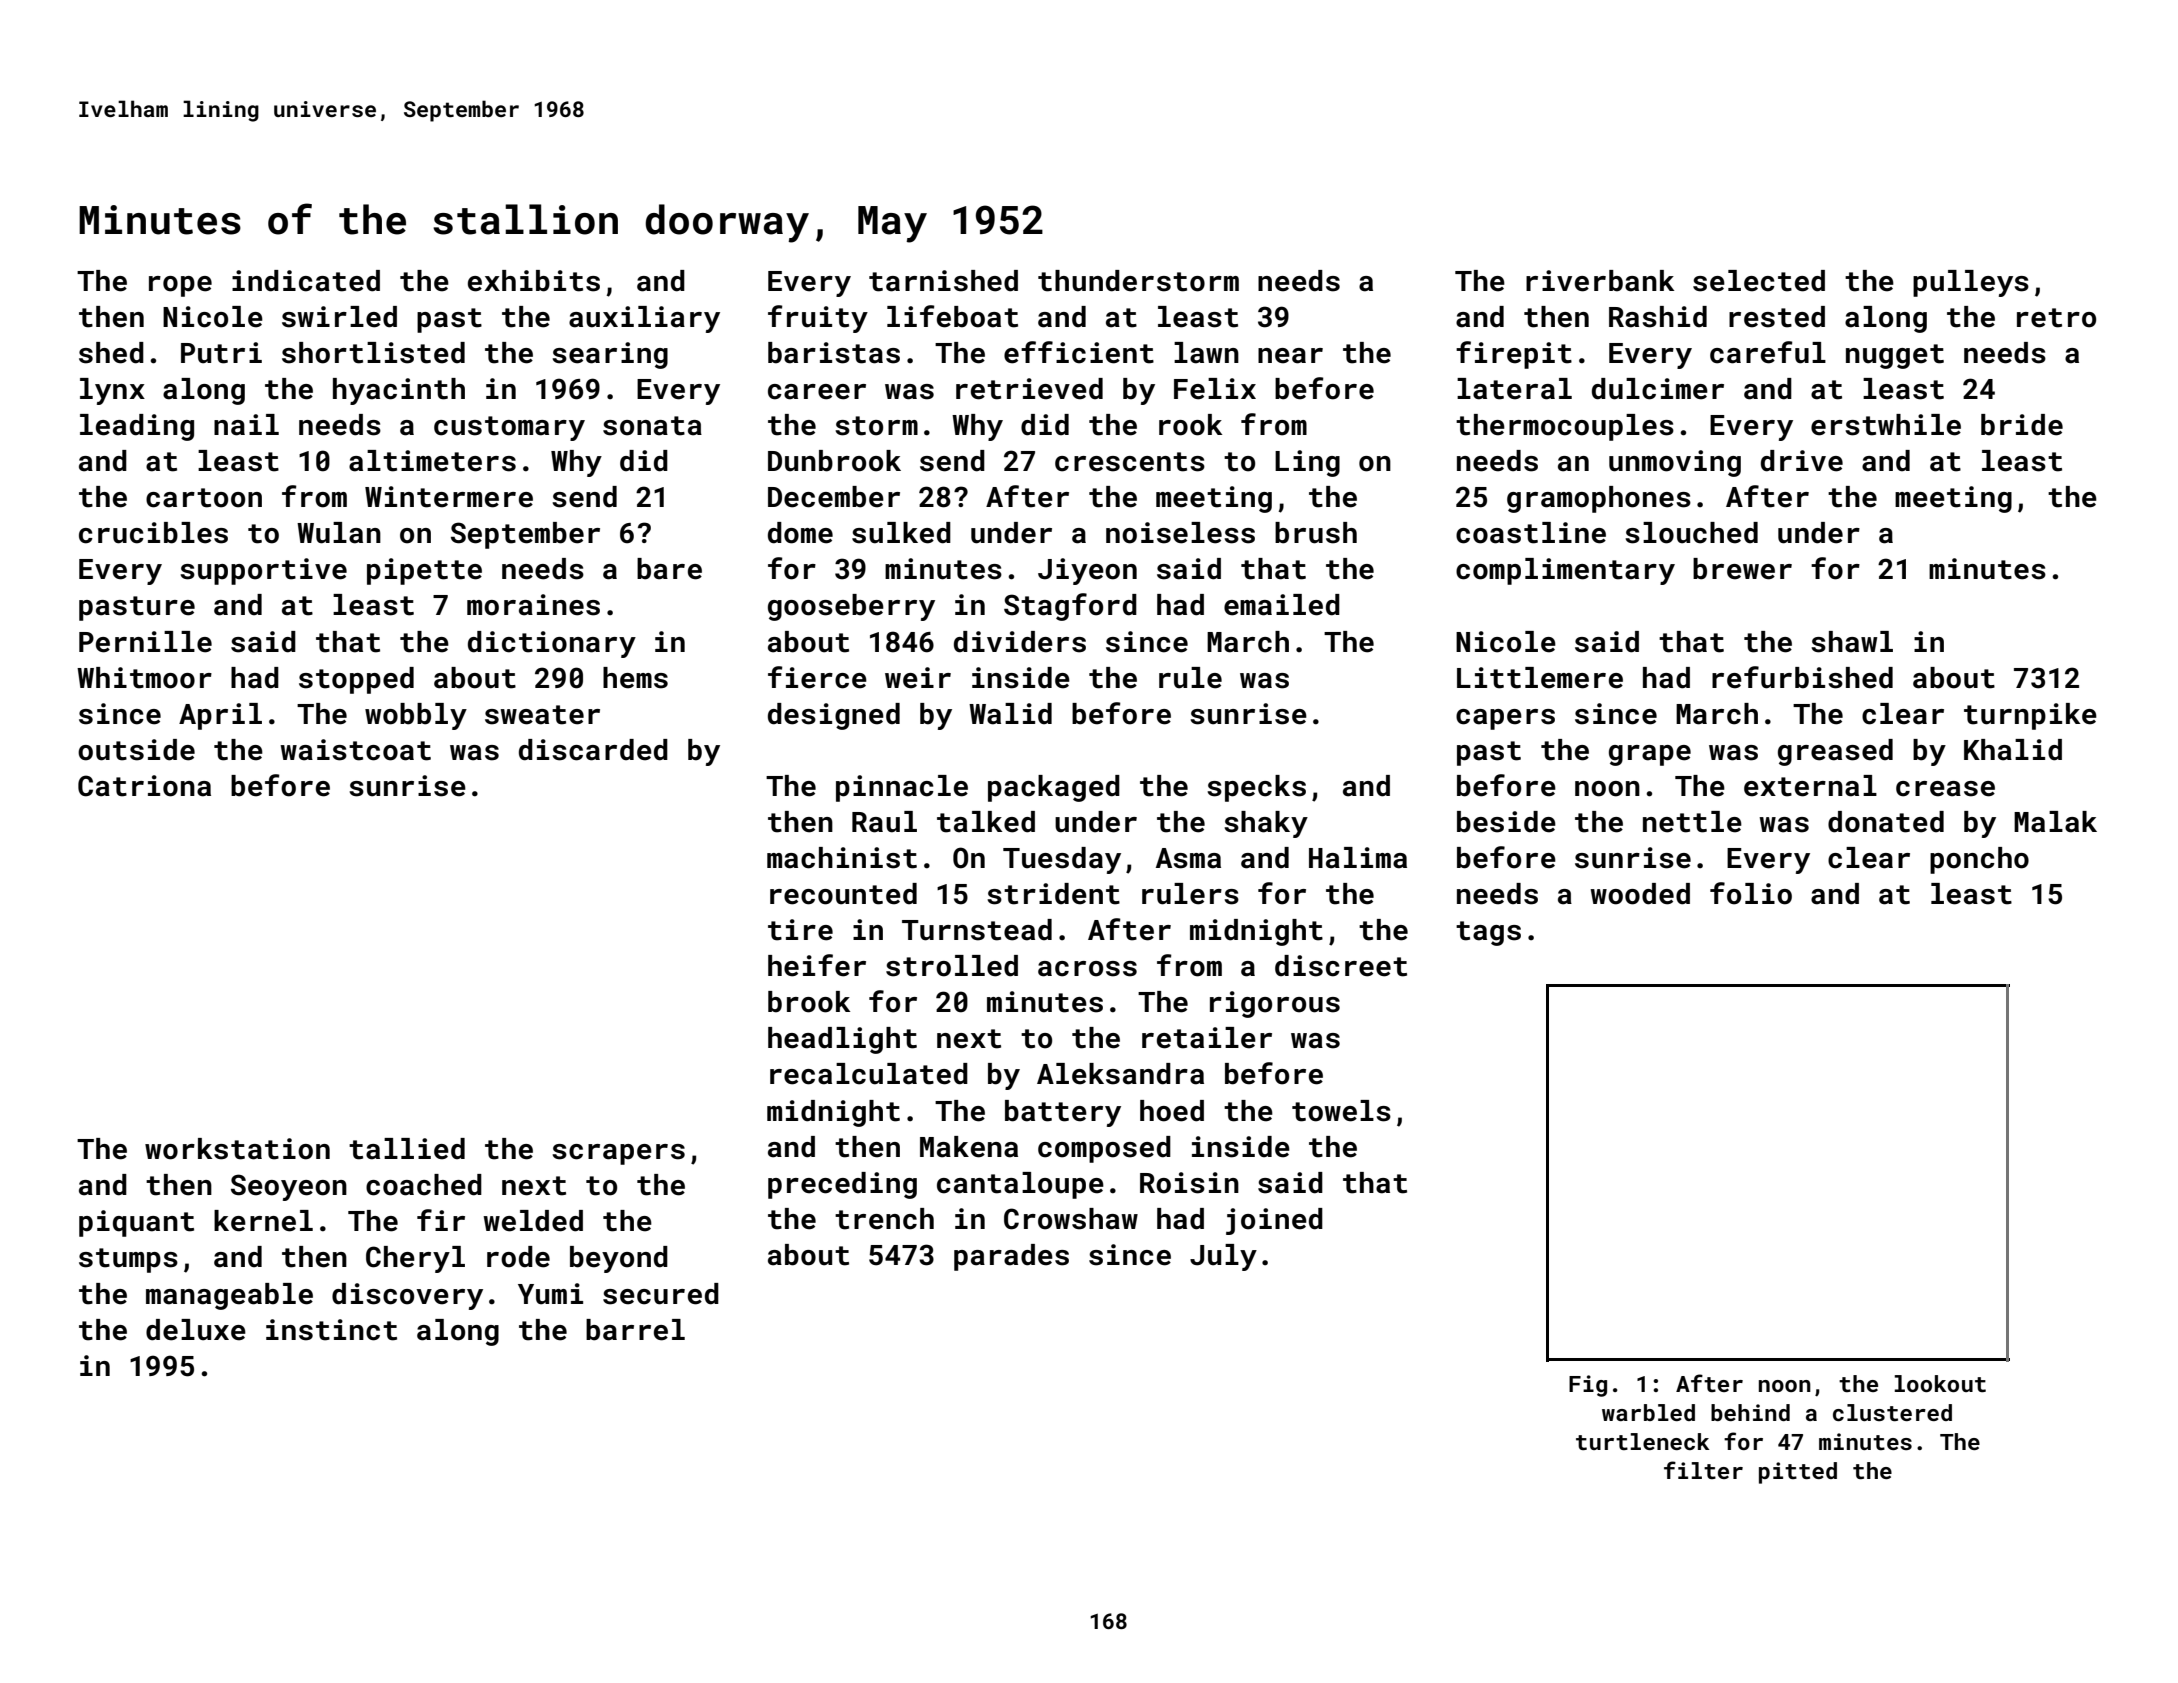  I want to click on discarded, so click(593, 750).
